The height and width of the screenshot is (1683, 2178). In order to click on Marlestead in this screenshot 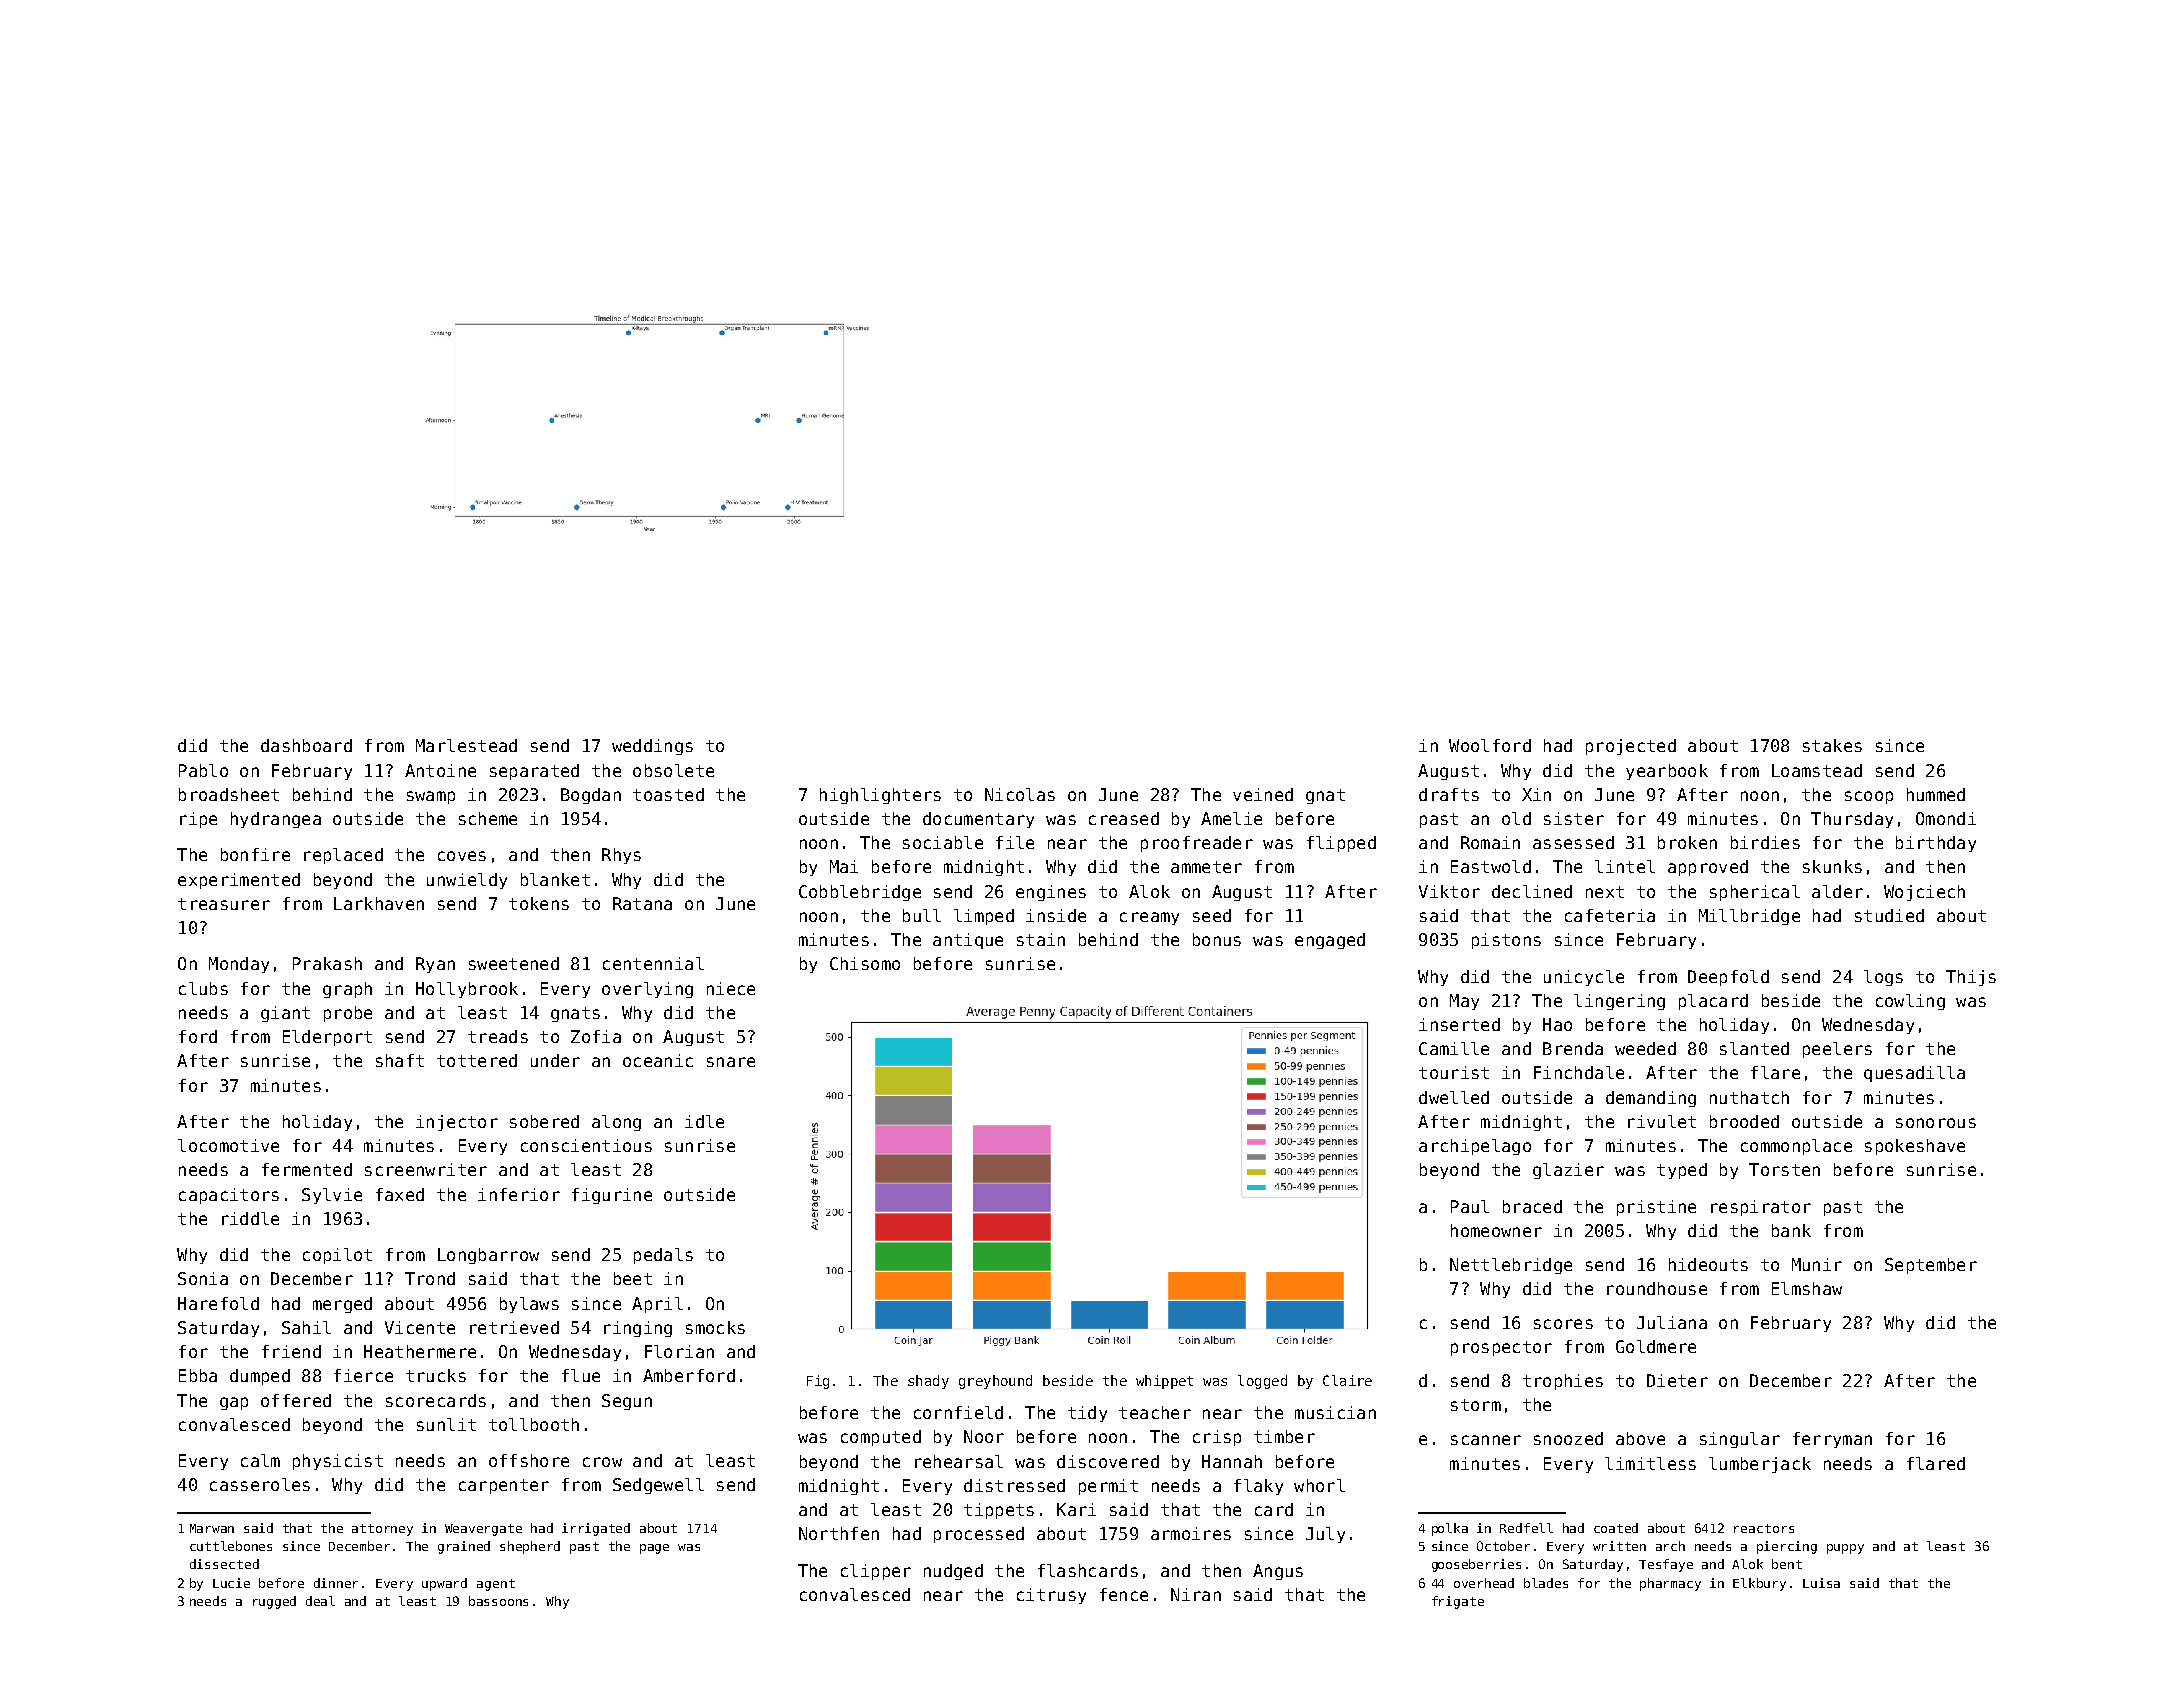, I will do `click(466, 745)`.
